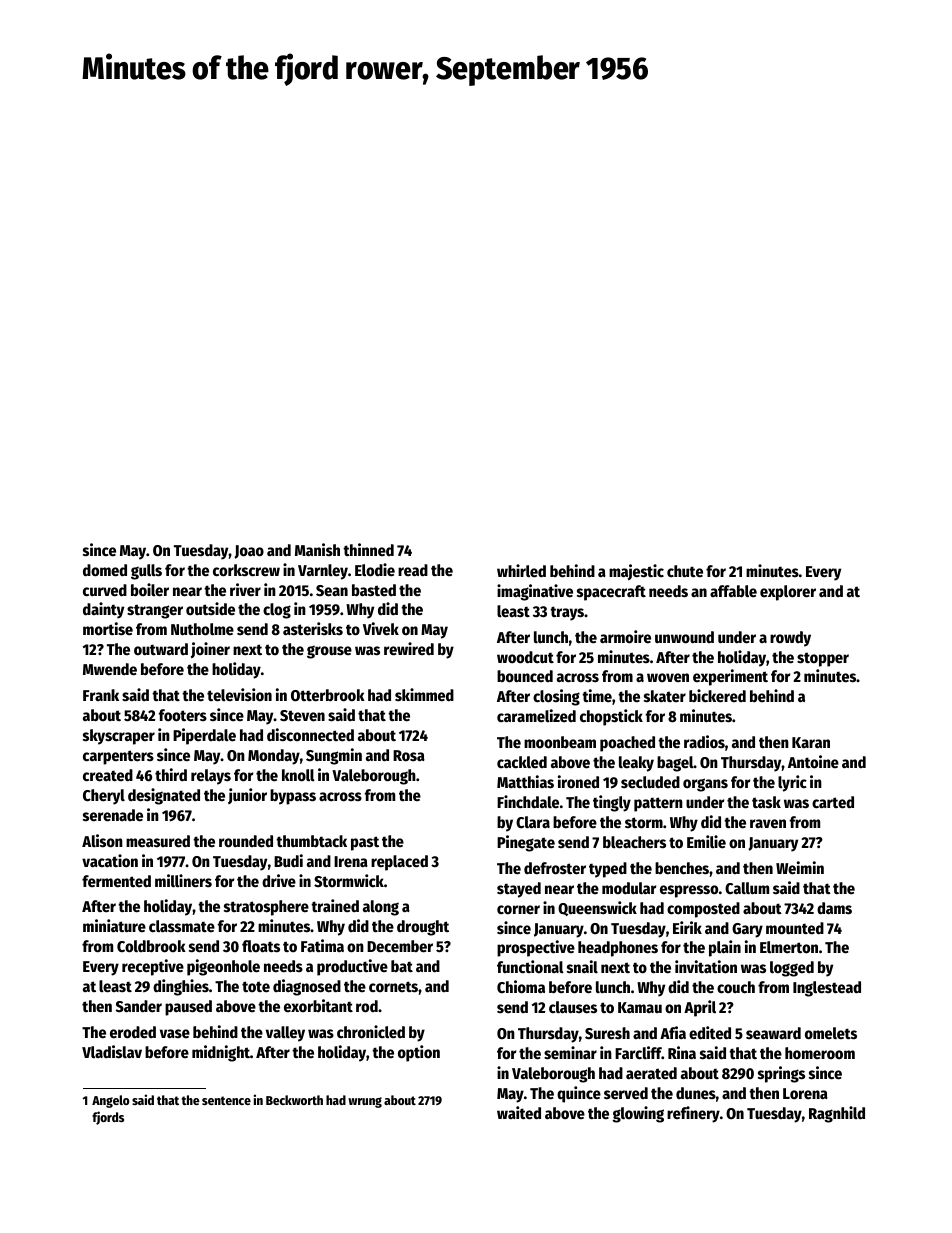 Image resolution: width=952 pixels, height=1233 pixels. What do you see at coordinates (526, 843) in the image?
I see `Pinegate` at bounding box center [526, 843].
